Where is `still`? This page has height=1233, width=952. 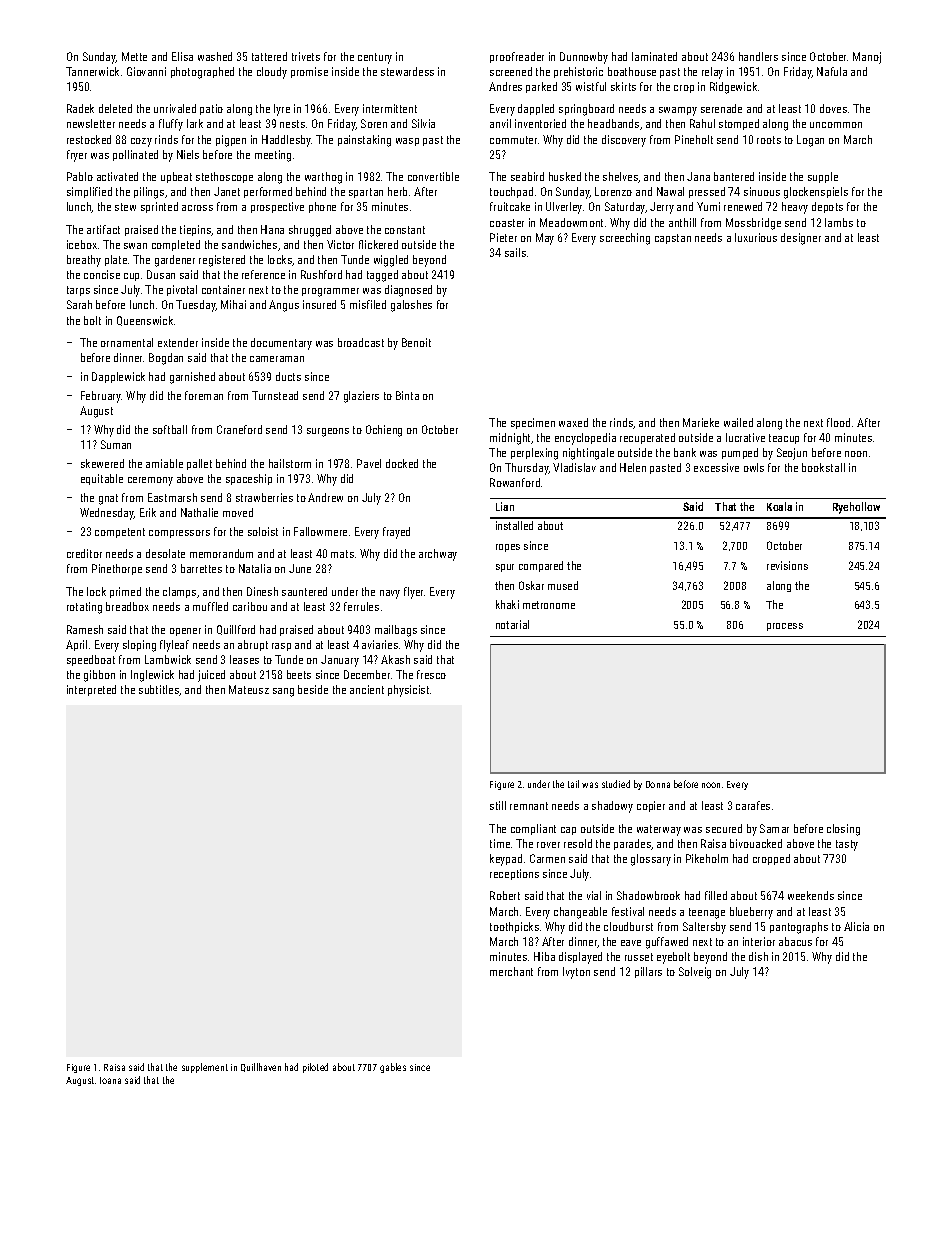 still is located at coordinates (498, 805).
